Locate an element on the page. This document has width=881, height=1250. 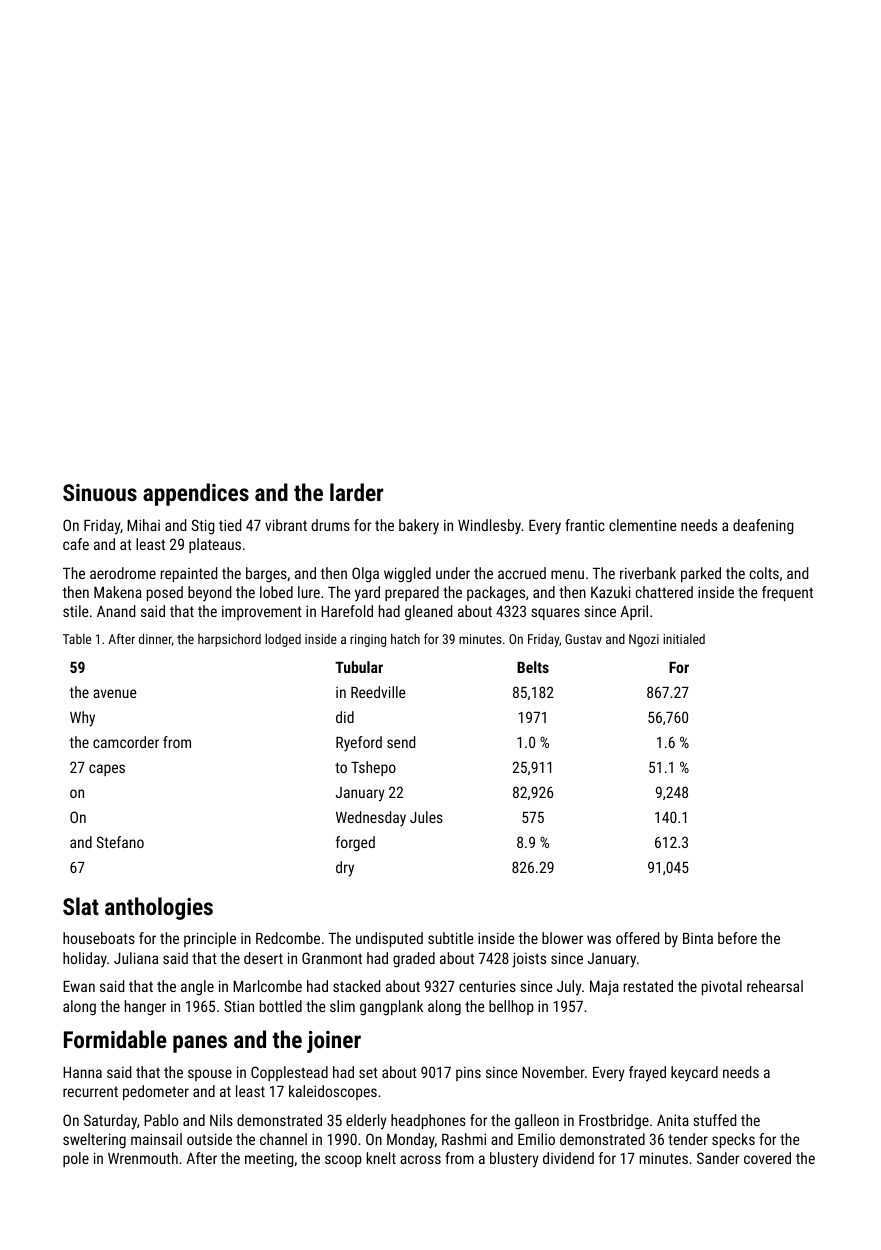
plateaus is located at coordinates (215, 545).
